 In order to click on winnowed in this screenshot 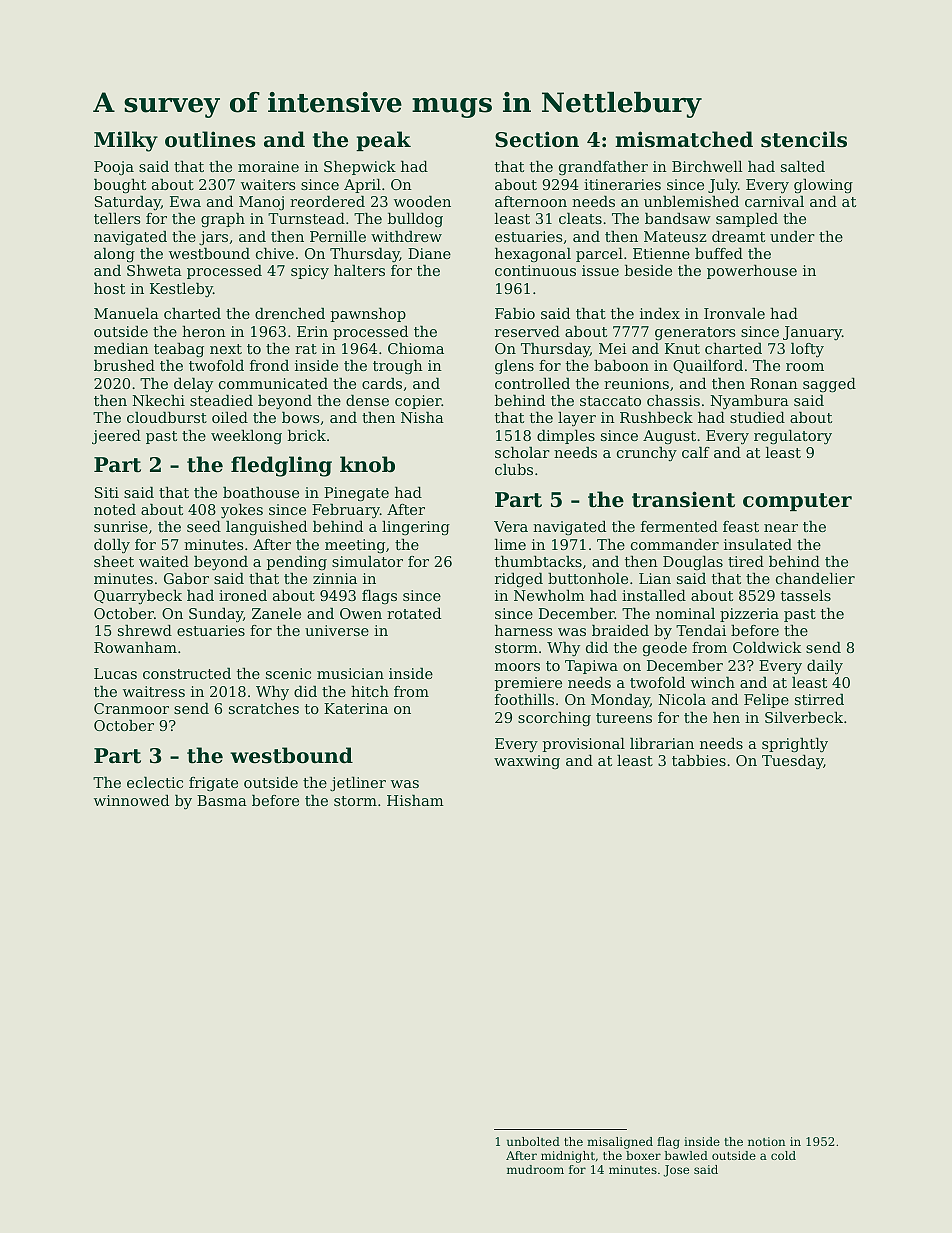, I will do `click(131, 800)`.
